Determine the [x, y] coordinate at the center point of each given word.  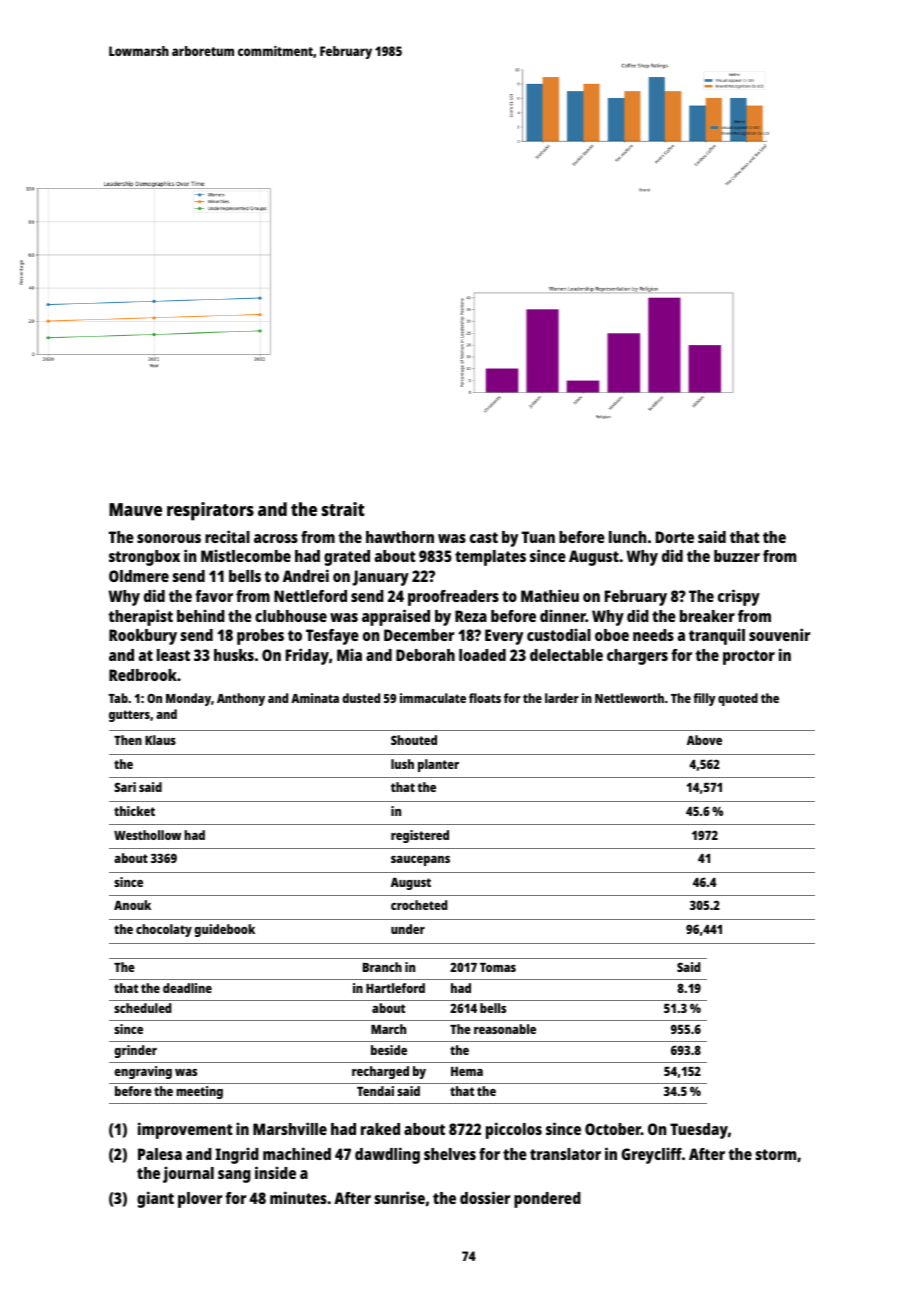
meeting [199, 1092]
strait [343, 509]
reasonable [505, 1029]
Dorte [675, 537]
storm [775, 1154]
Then [128, 740]
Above [704, 740]
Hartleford [395, 988]
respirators [210, 511]
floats [485, 698]
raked [380, 1129]
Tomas [498, 967]
